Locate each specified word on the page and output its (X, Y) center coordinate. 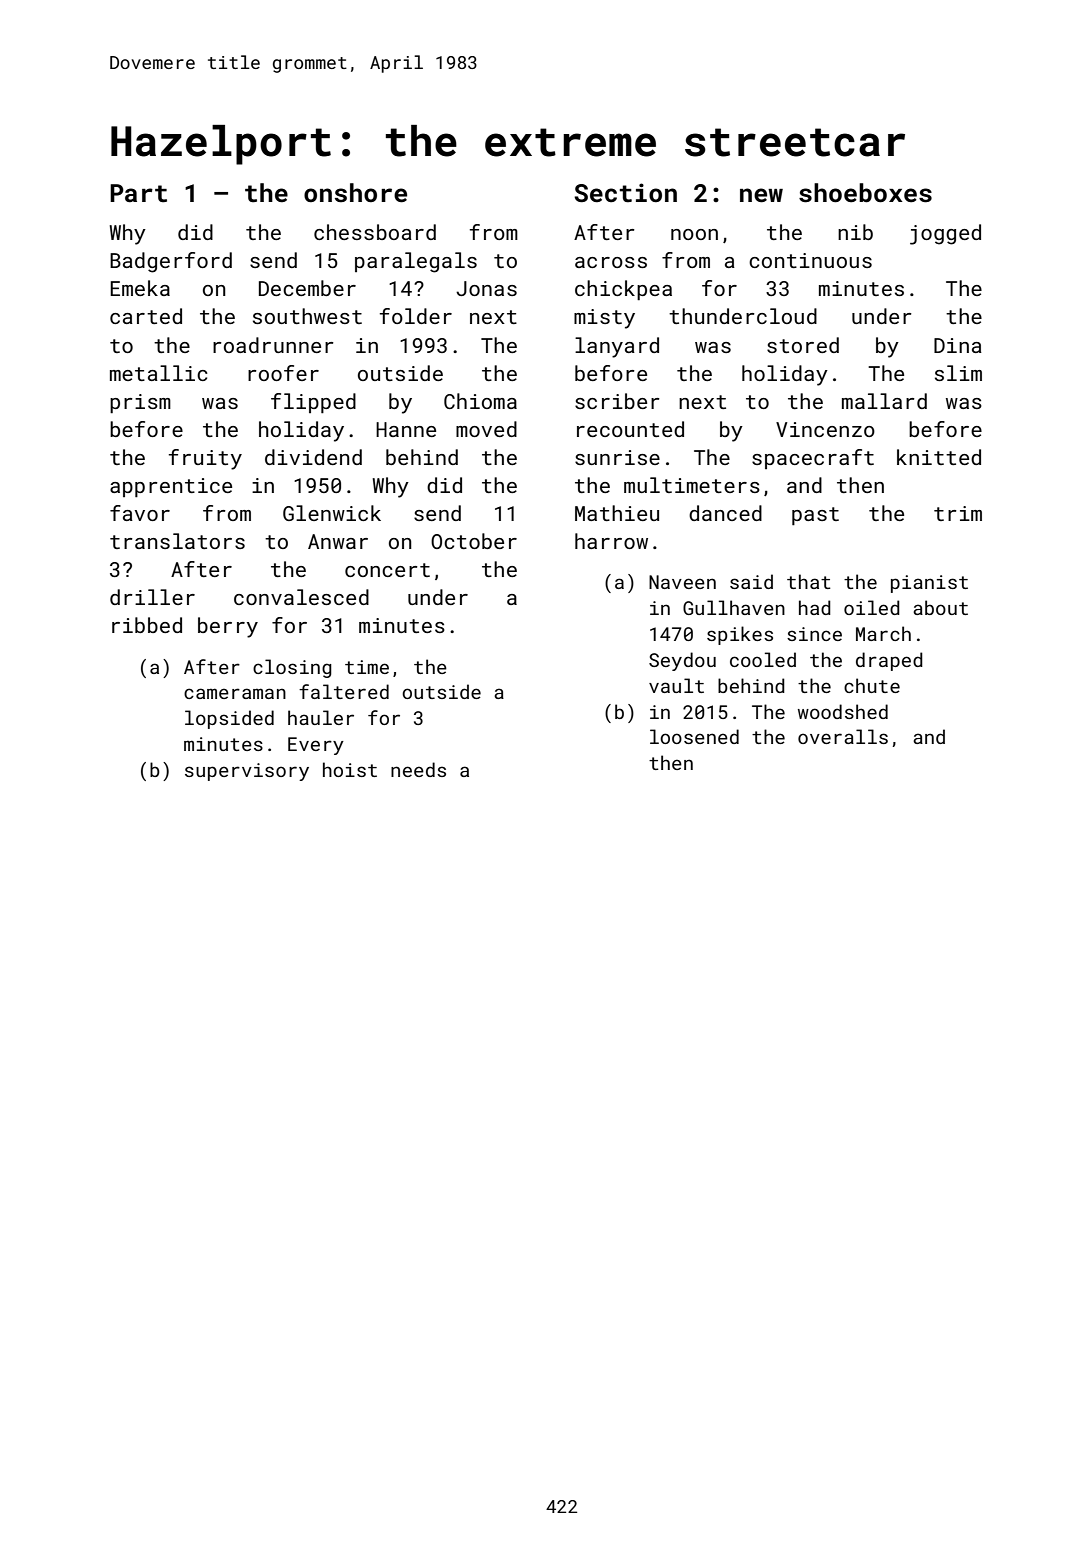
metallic (158, 373)
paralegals (416, 262)
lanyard (617, 347)
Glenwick (332, 513)
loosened (694, 736)
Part (138, 193)
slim (958, 373)
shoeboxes (865, 193)
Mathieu (617, 513)
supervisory (247, 772)
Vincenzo (825, 429)
